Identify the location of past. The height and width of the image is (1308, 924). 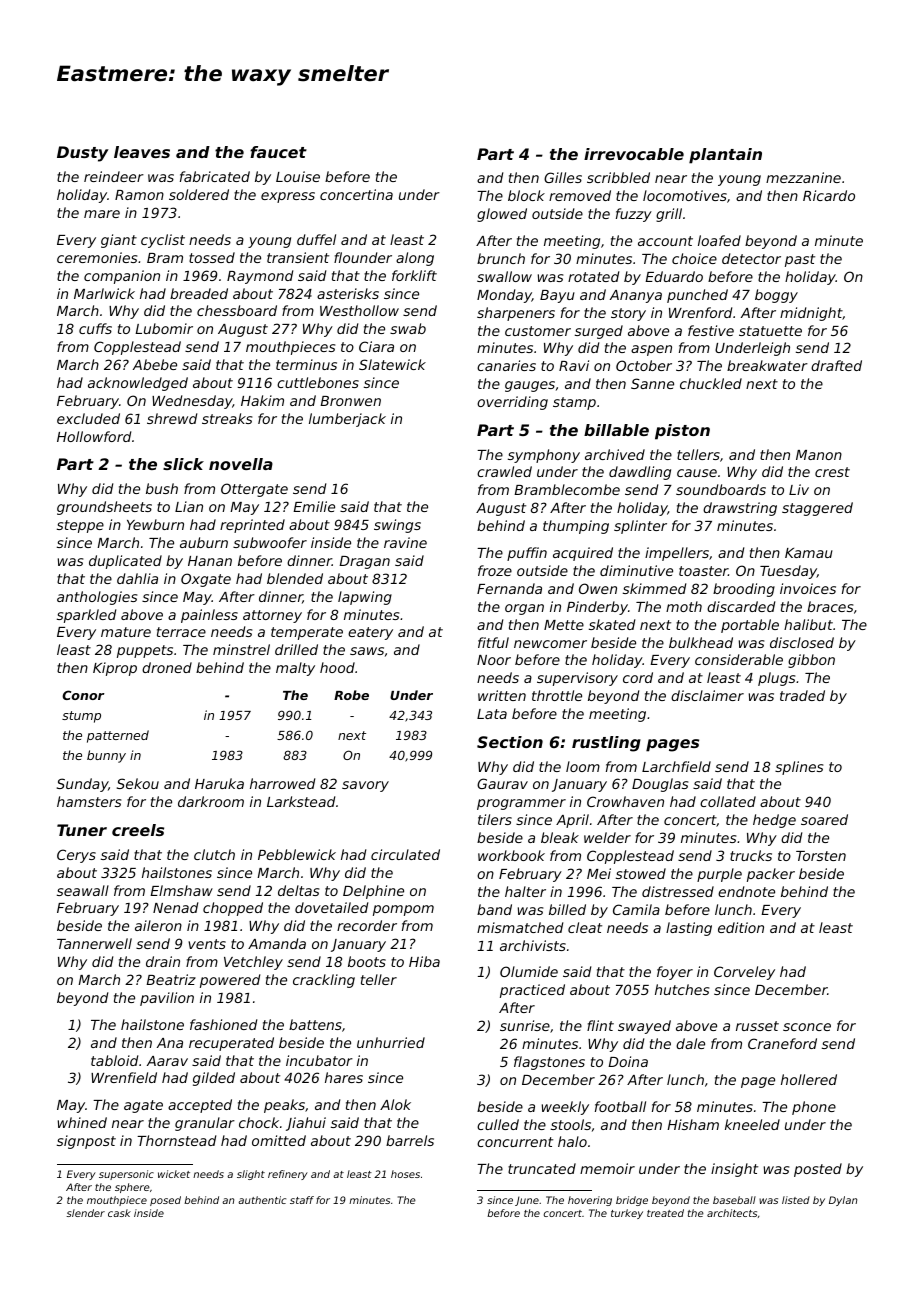
(800, 260).
